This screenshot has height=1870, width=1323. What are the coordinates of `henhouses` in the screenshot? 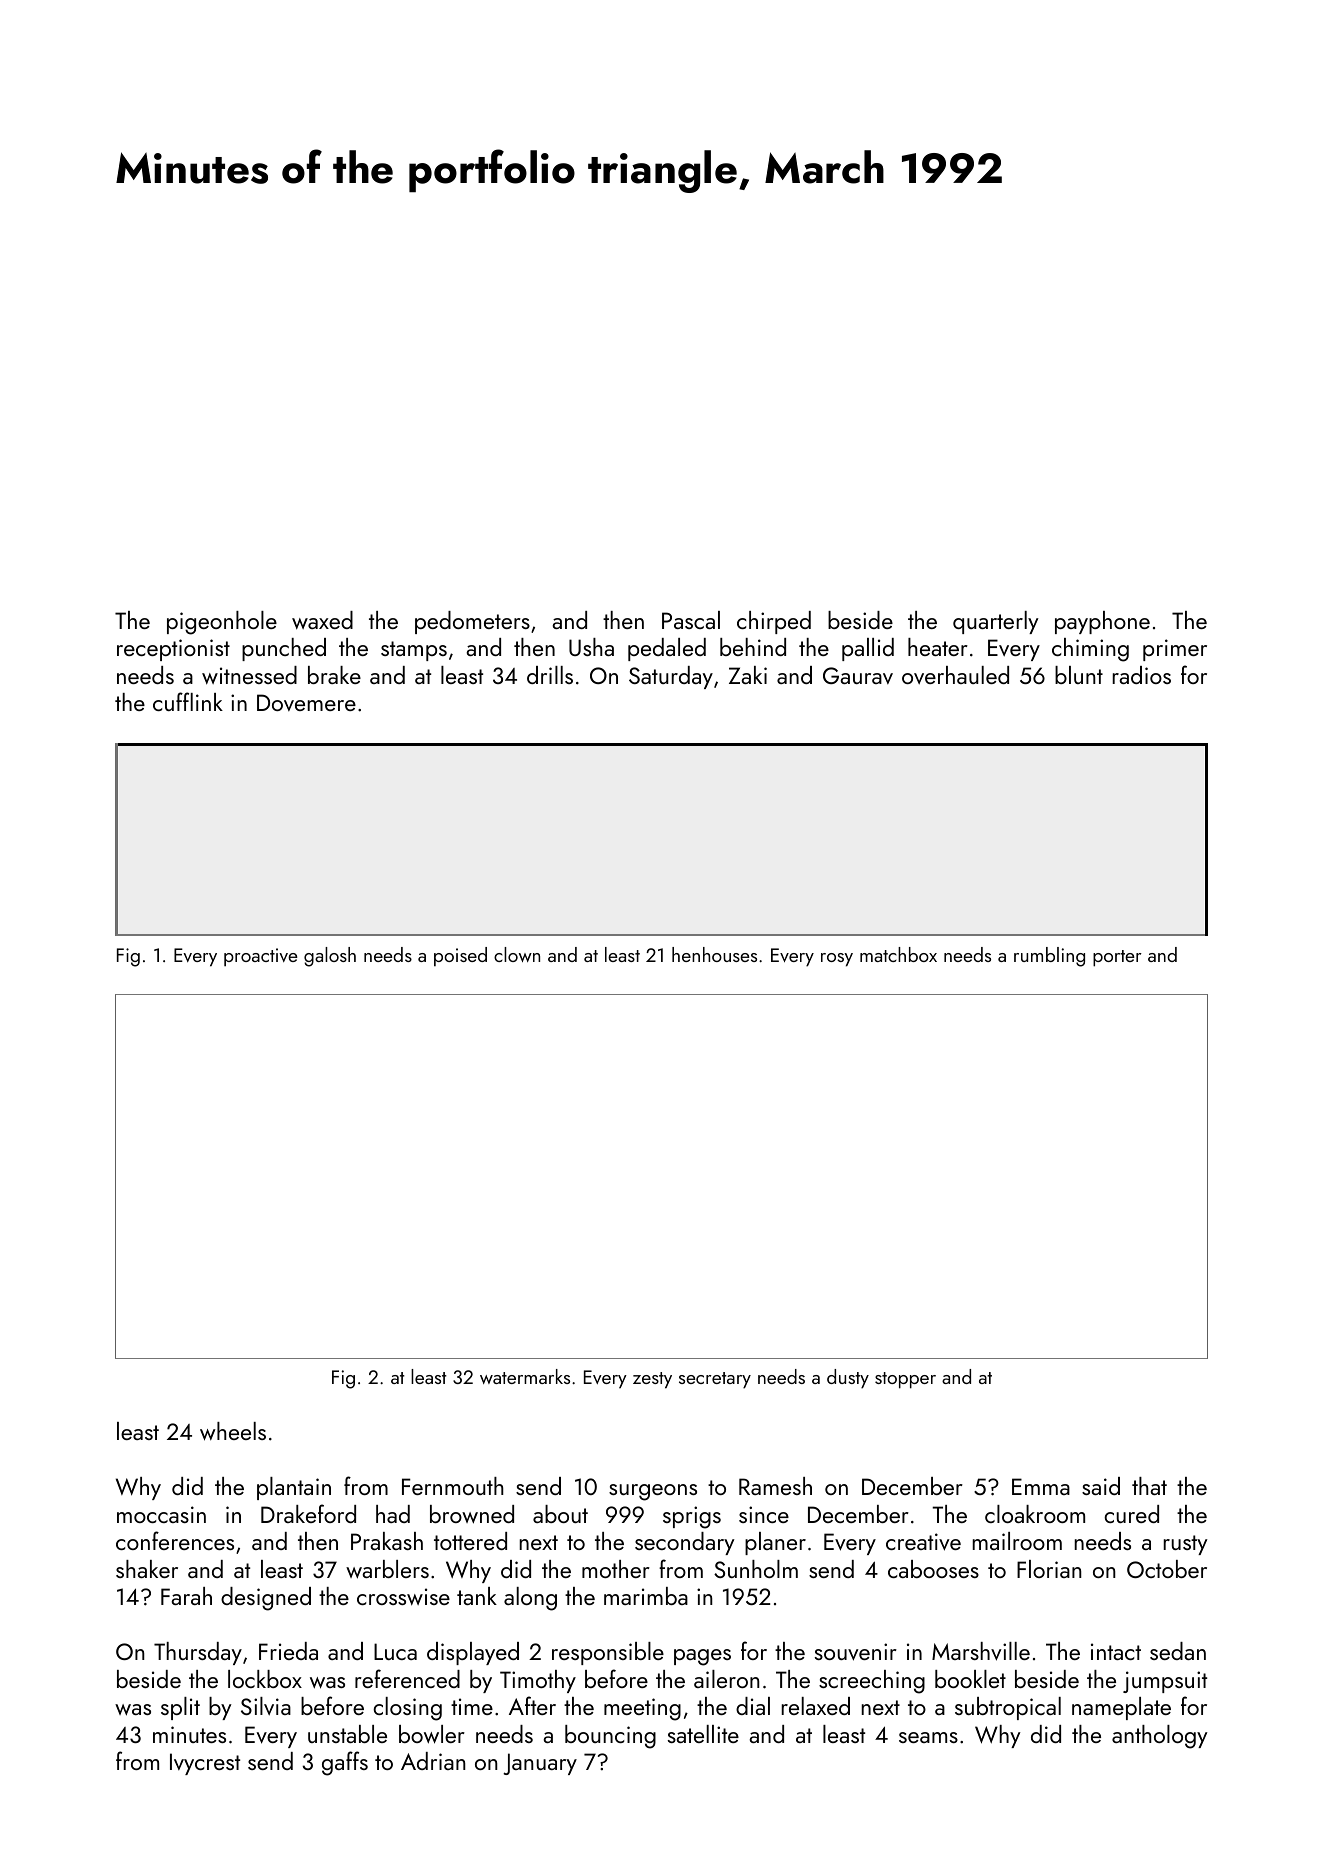 It's located at (714, 954).
